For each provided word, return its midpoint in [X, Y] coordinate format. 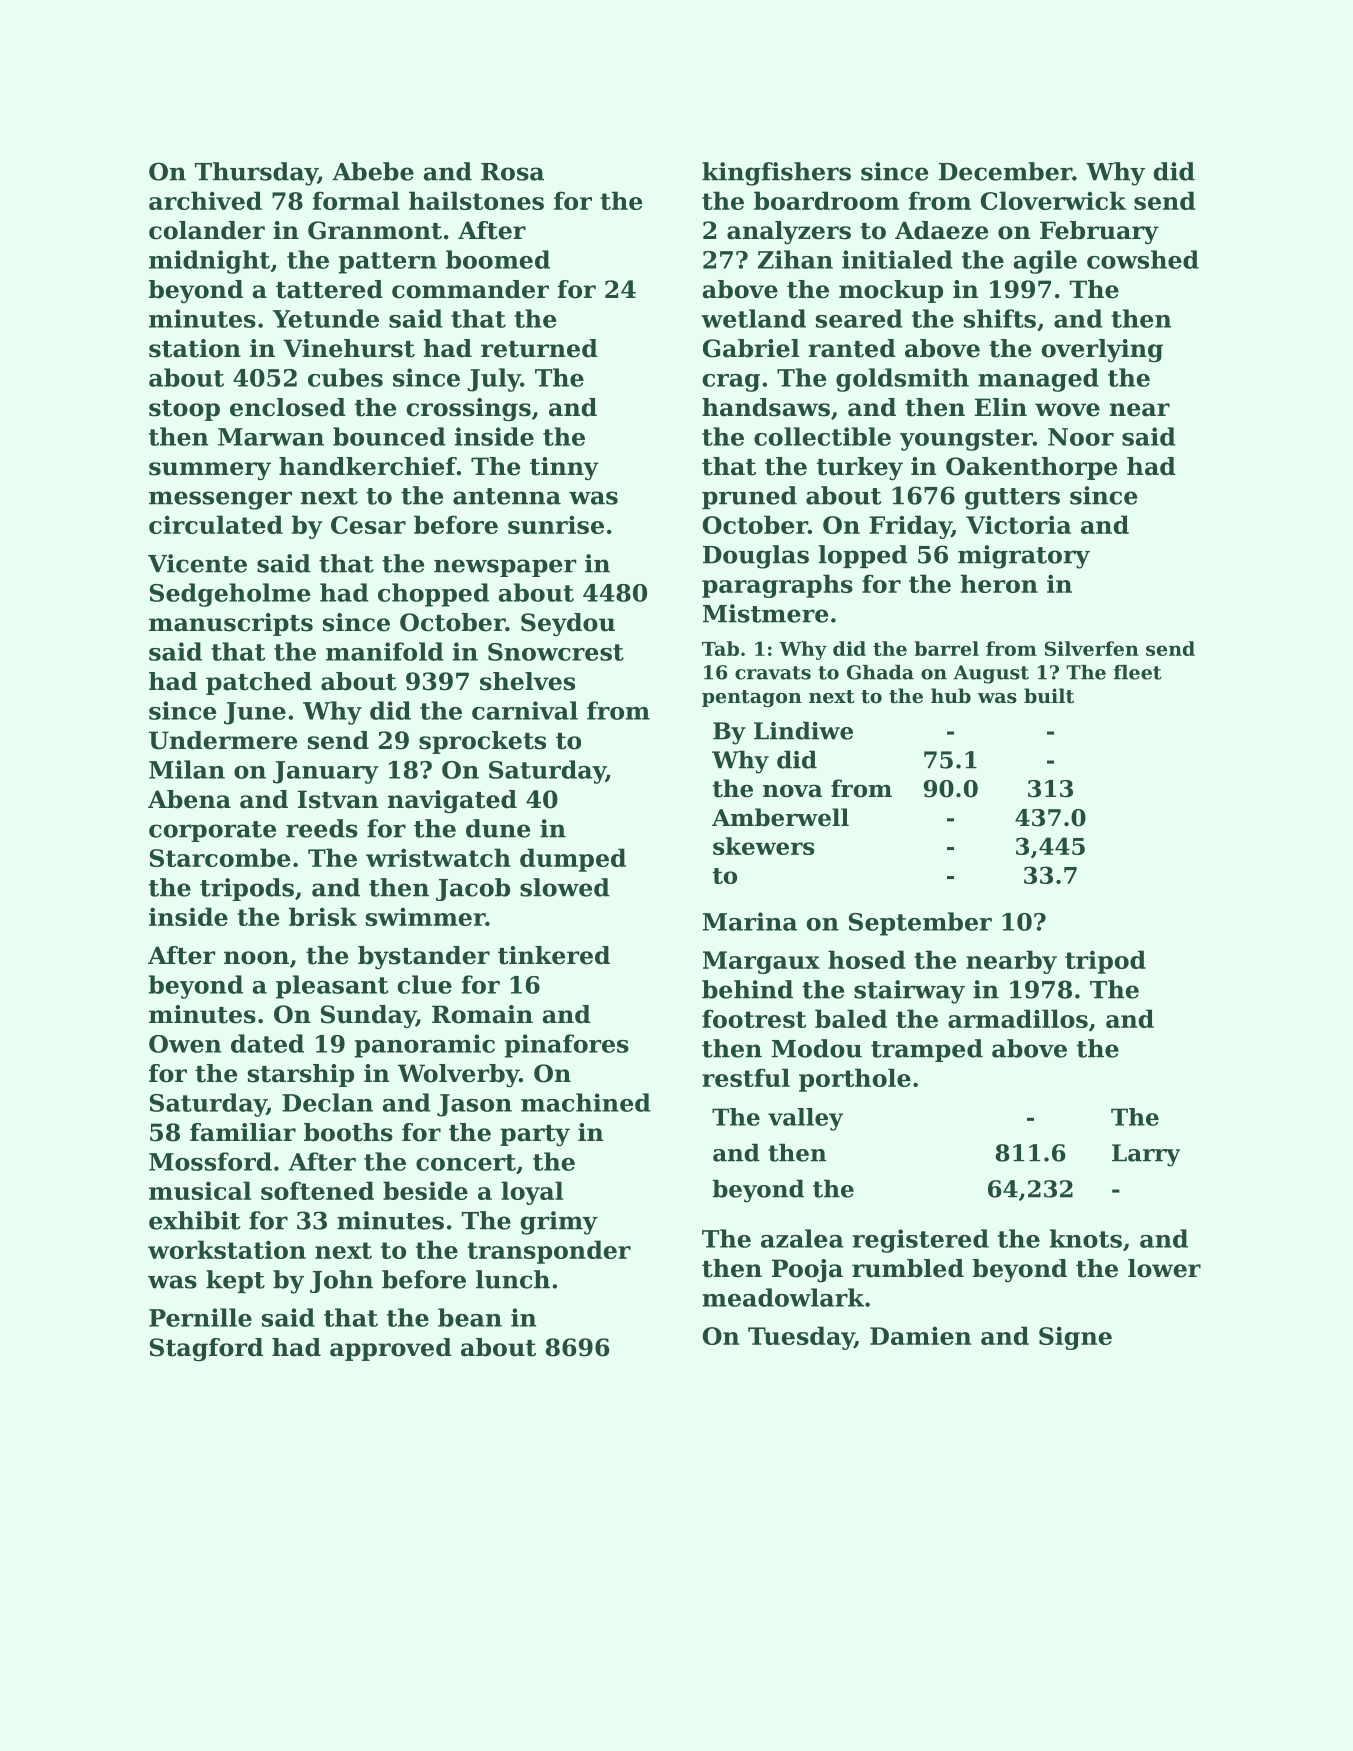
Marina [750, 921]
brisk [323, 916]
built [1049, 696]
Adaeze [941, 230]
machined [586, 1102]
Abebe [373, 171]
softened [317, 1190]
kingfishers [776, 174]
